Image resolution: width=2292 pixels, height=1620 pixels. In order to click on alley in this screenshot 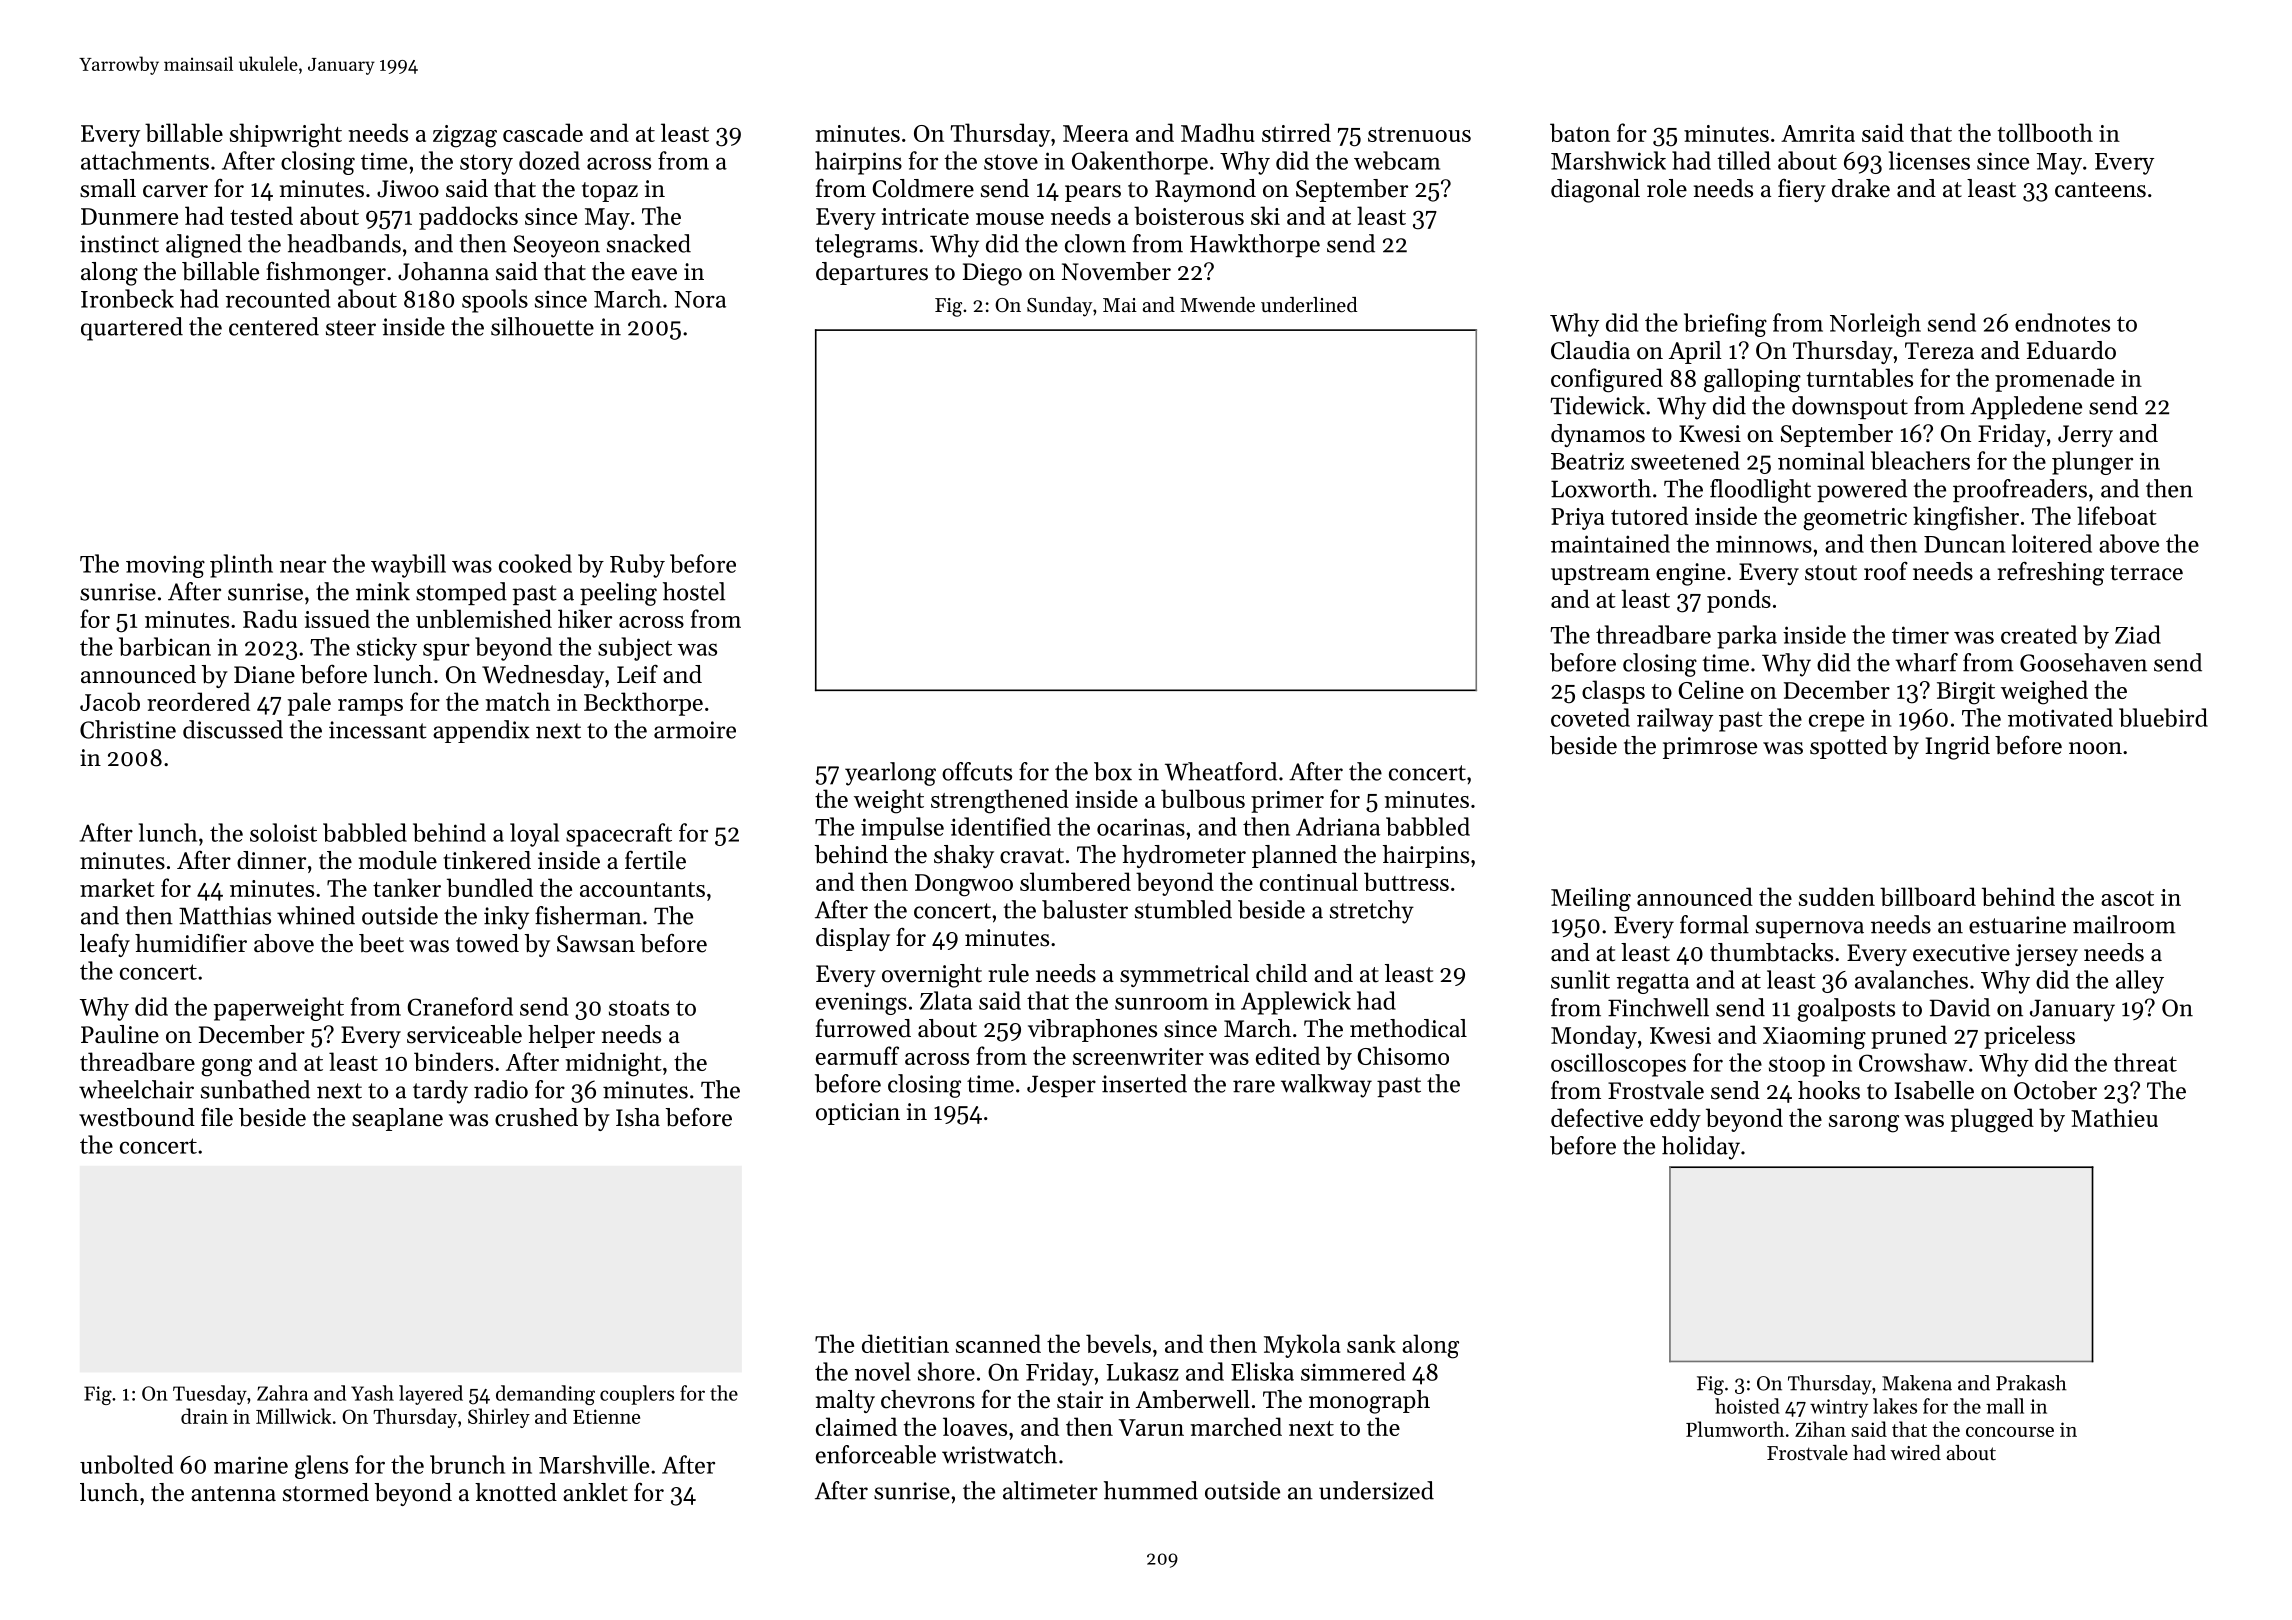, I will do `click(2140, 982)`.
